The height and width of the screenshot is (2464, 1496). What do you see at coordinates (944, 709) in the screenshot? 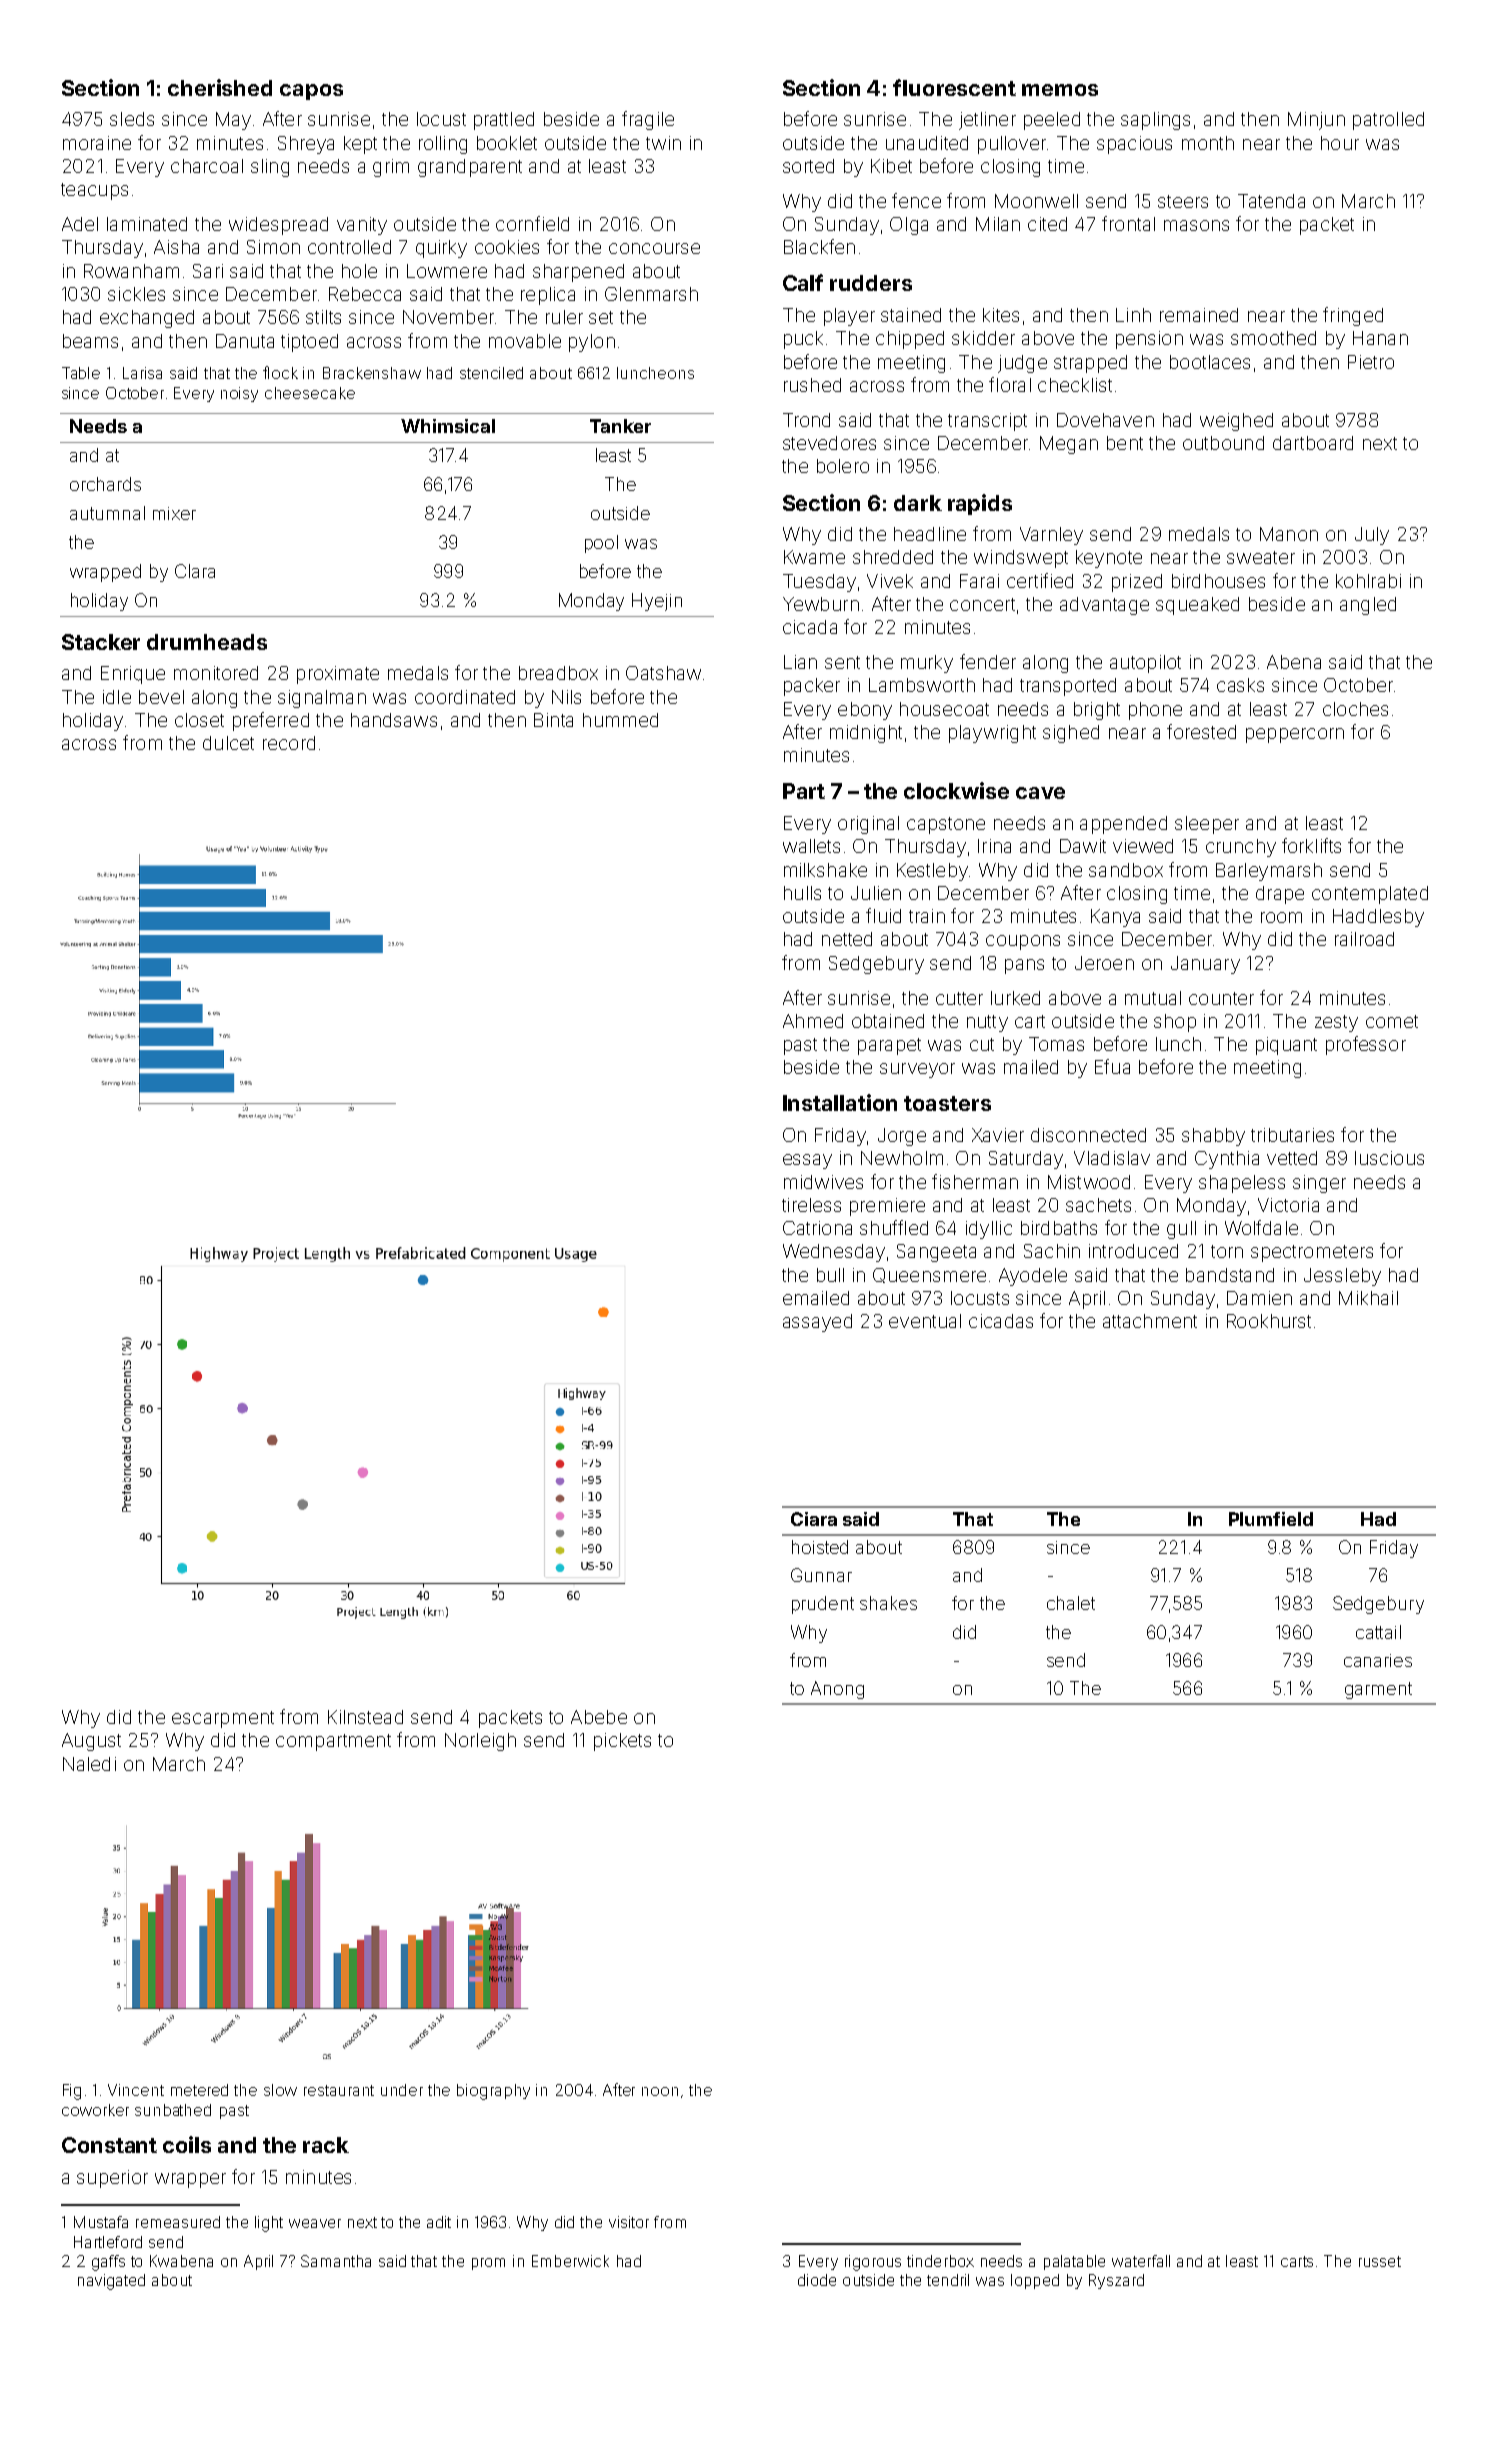
I see `housecoat` at bounding box center [944, 709].
